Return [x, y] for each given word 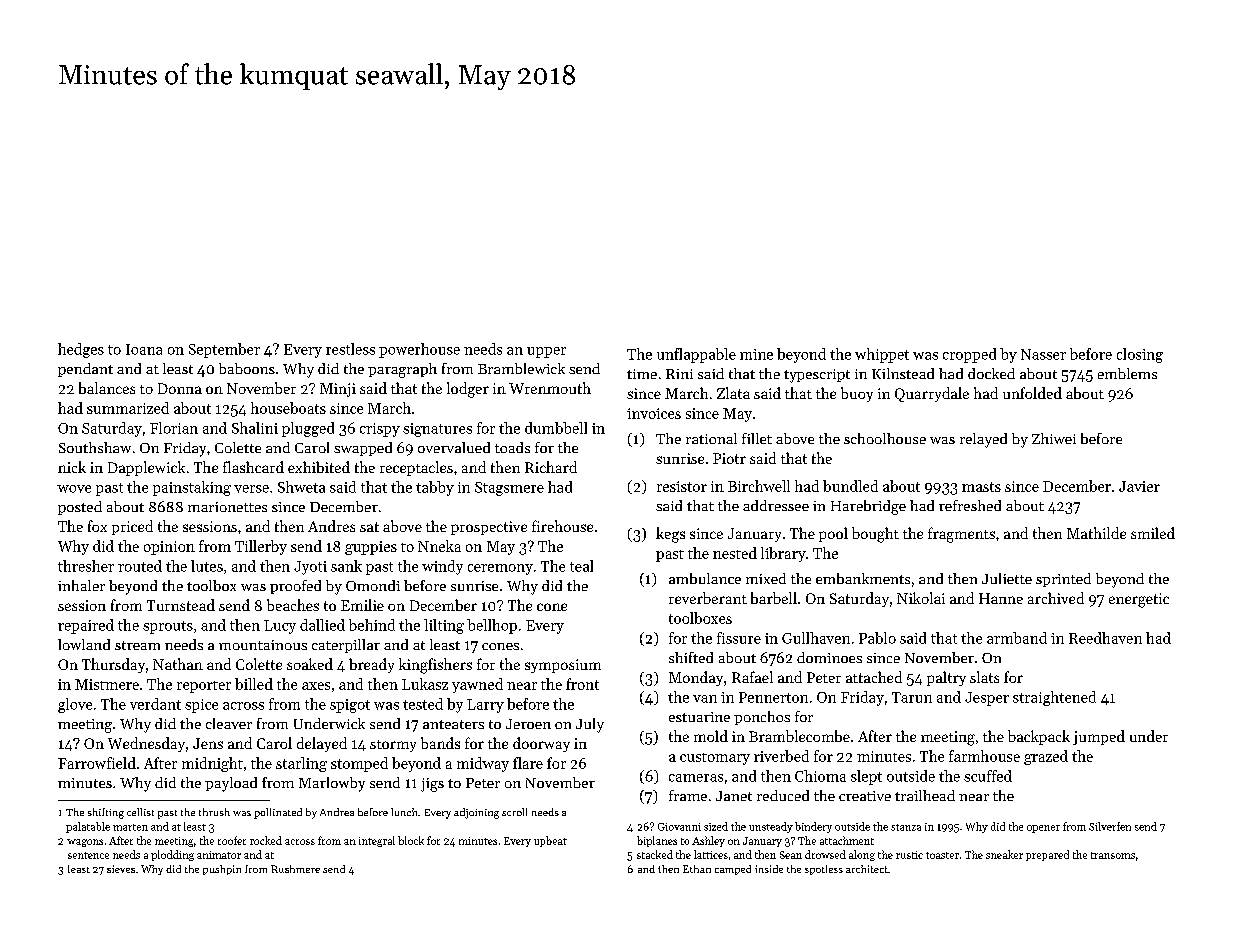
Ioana [144, 349]
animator [219, 855]
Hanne [1001, 598]
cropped [969, 355]
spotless [824, 870]
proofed [295, 587]
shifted [691, 657]
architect [867, 869]
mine [756, 354]
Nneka [439, 546]
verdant [155, 704]
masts [981, 487]
